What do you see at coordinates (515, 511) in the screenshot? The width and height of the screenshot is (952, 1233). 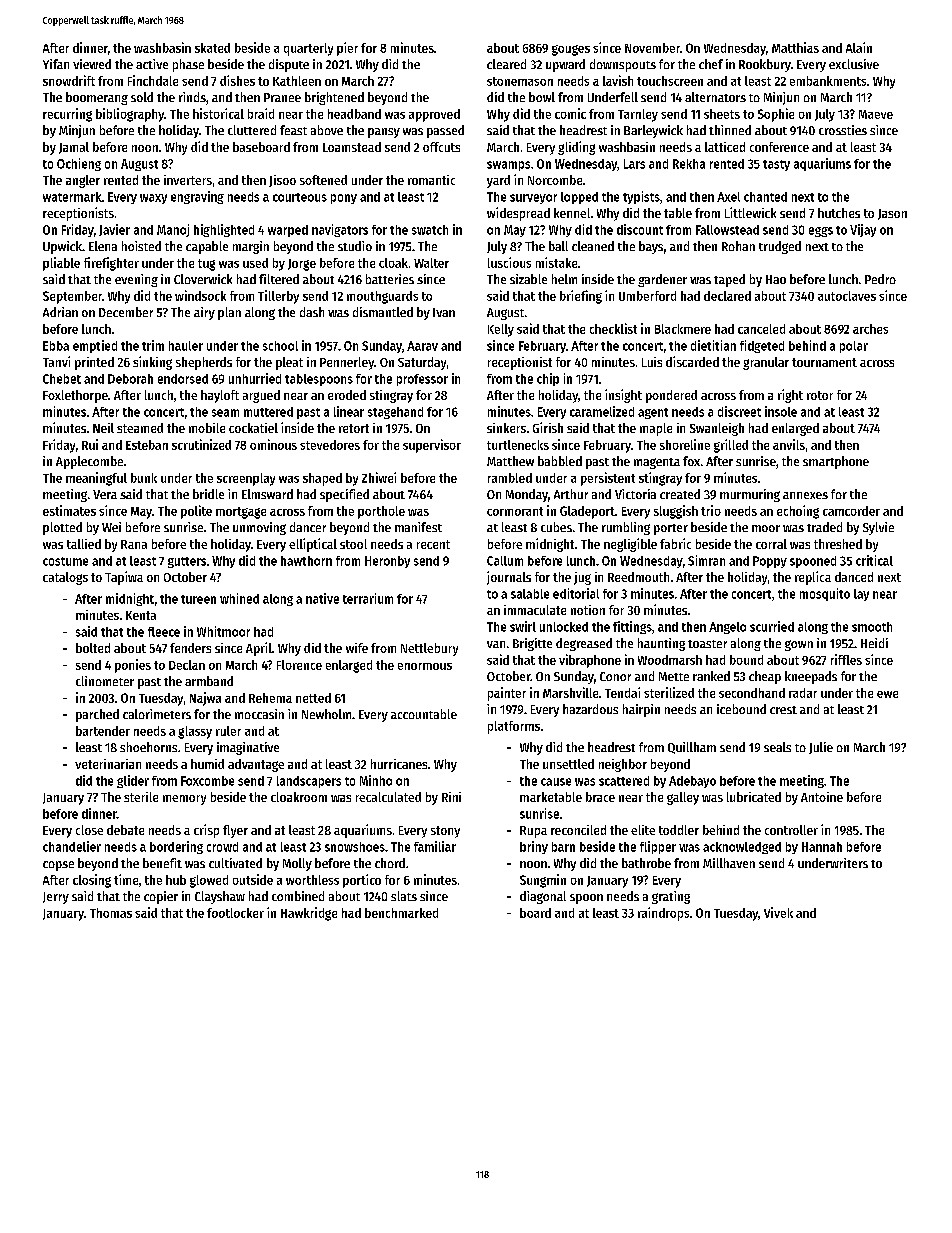 I see `cormorant` at bounding box center [515, 511].
